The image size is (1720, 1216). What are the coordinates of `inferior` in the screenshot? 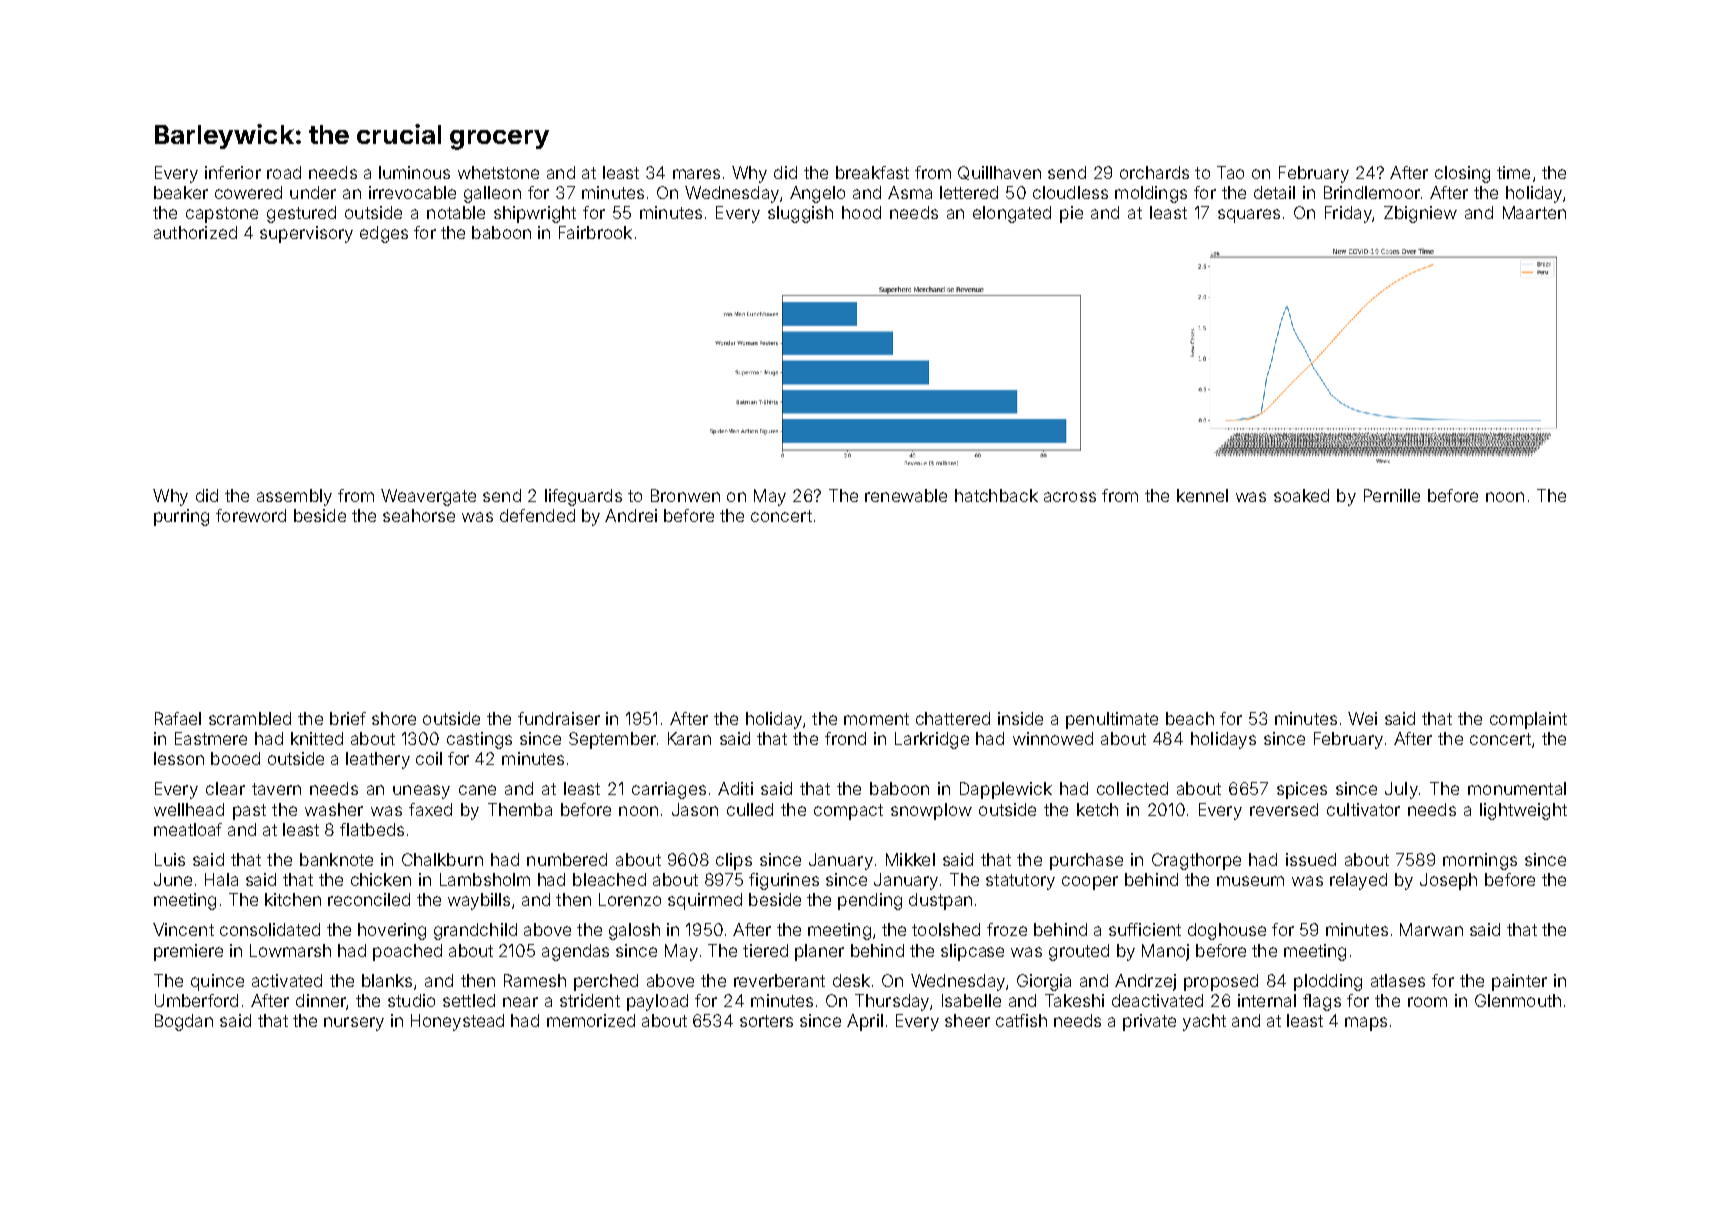 It's located at (233, 172).
